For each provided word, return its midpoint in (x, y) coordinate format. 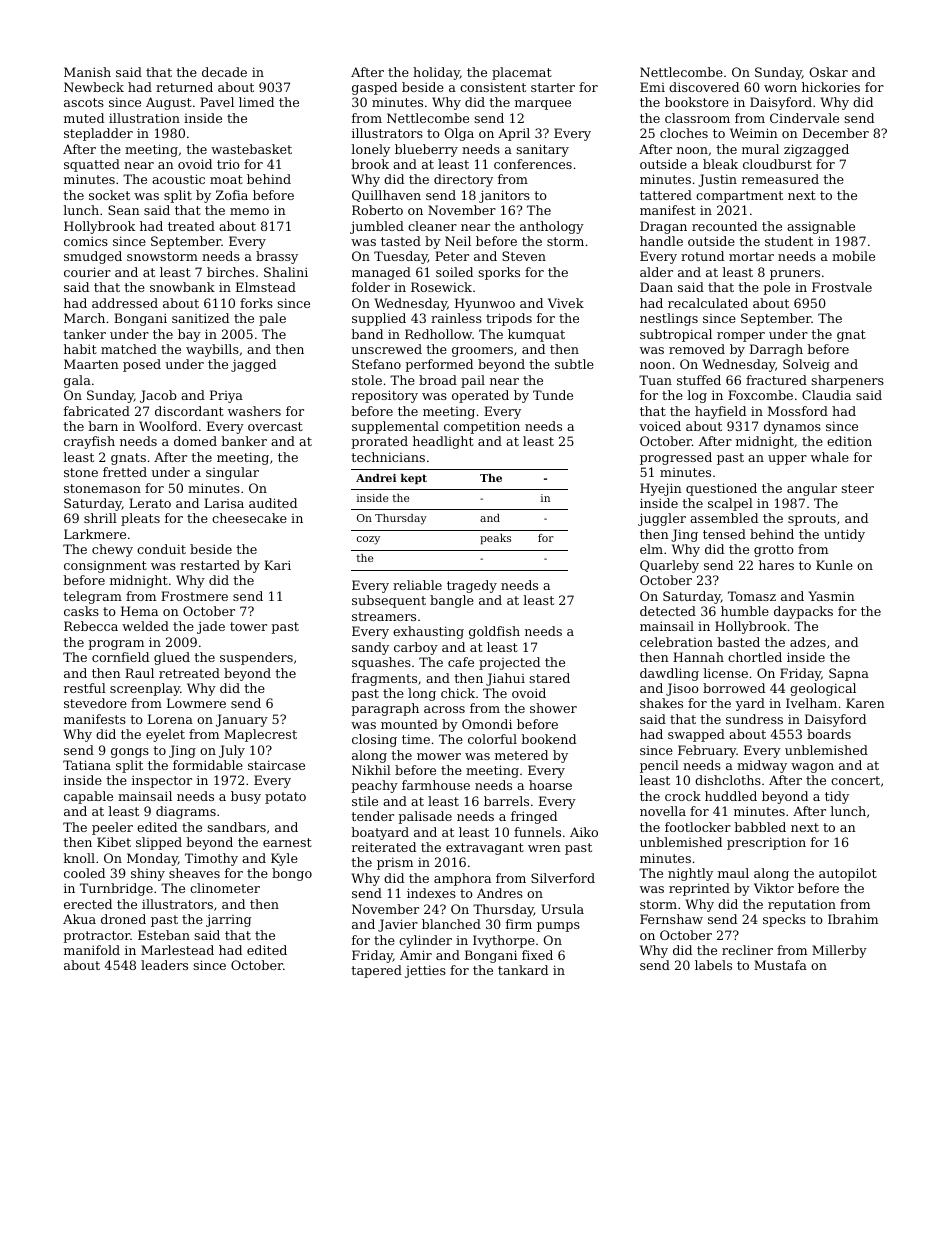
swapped (696, 735)
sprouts (812, 520)
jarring (228, 920)
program (116, 645)
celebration (676, 642)
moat (226, 179)
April (514, 134)
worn (780, 88)
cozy (368, 540)
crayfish (89, 442)
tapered (376, 971)
